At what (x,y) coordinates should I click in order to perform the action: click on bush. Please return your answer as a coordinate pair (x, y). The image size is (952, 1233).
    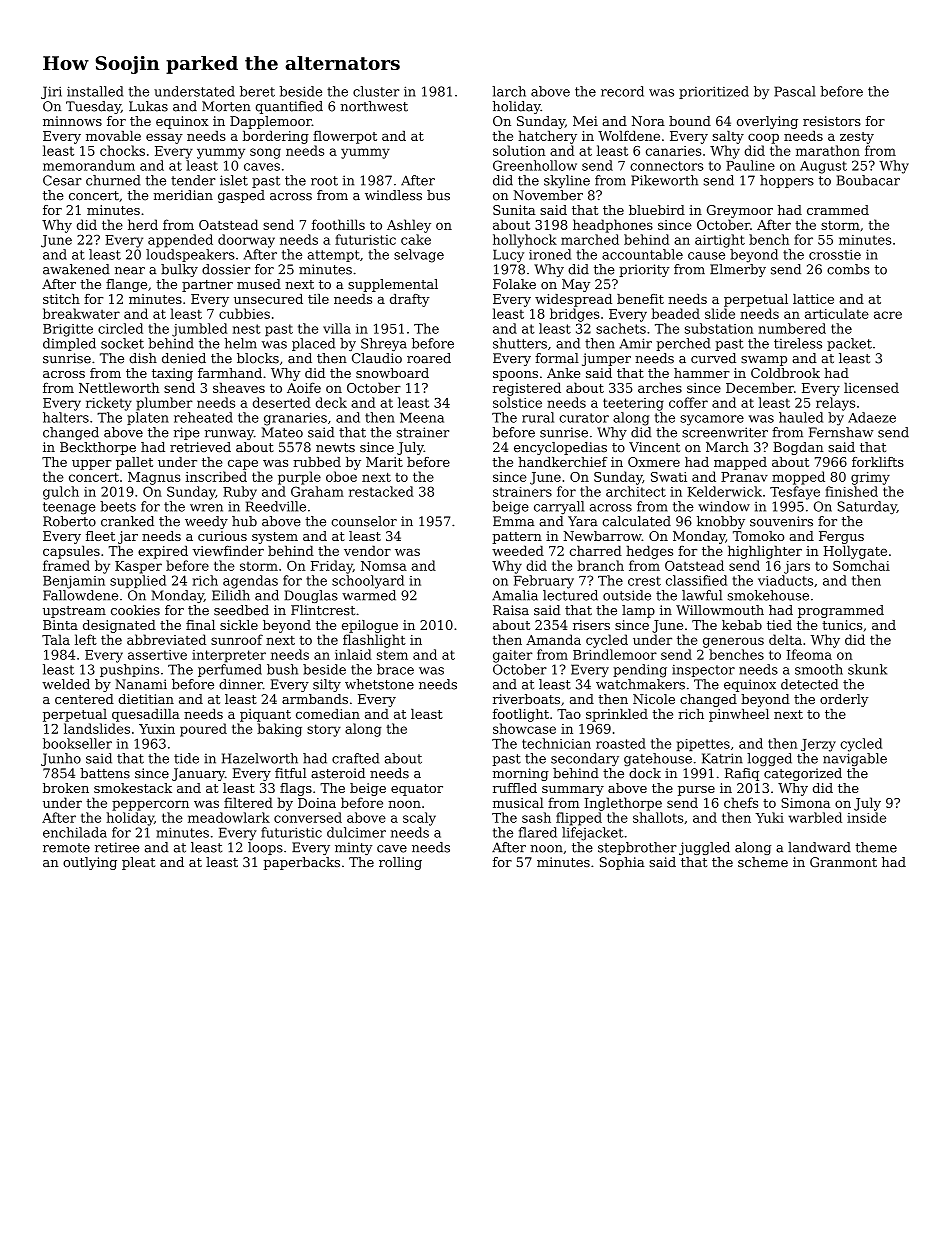
    Looking at the image, I should click on (282, 669).
